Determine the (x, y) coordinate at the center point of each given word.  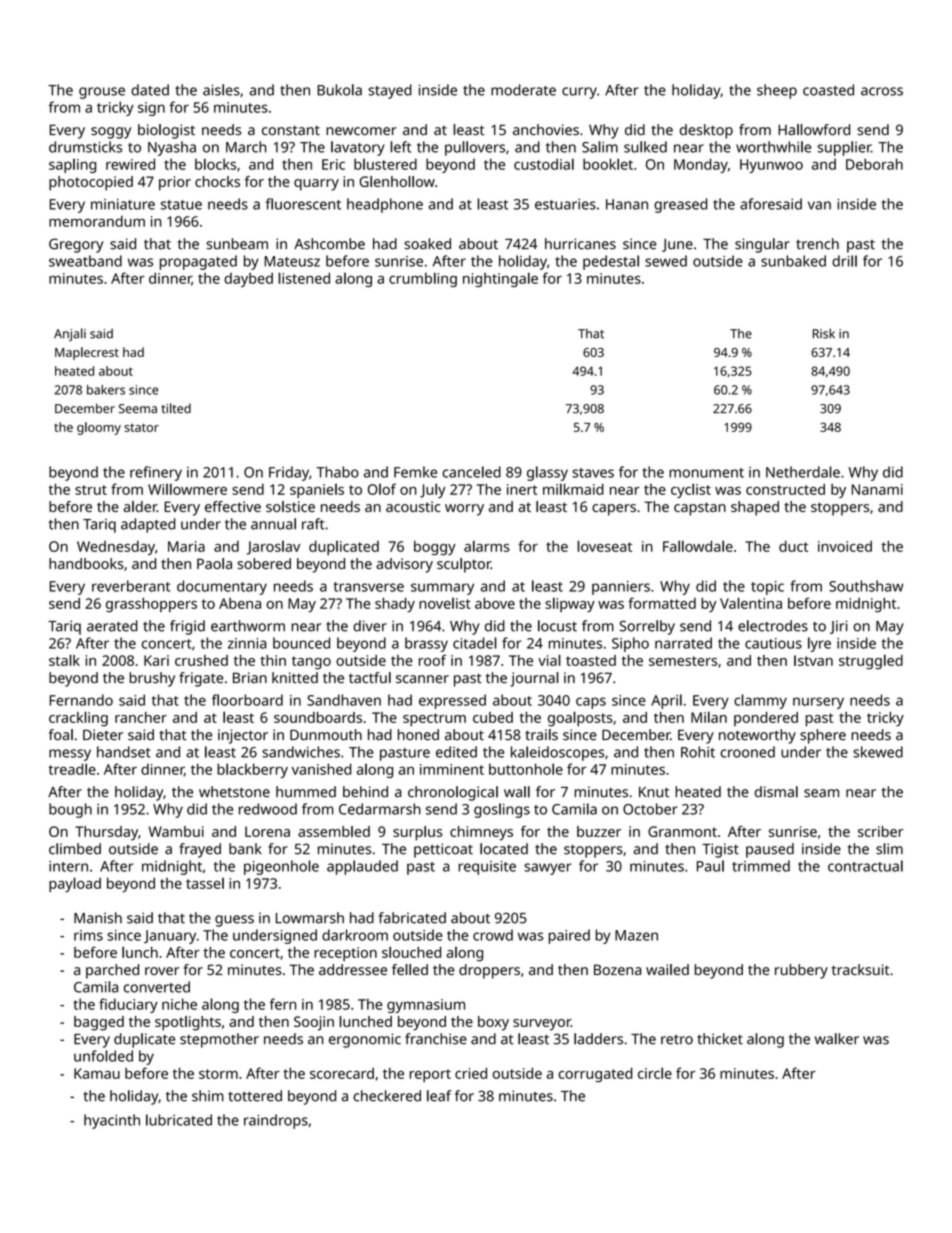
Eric (333, 164)
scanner (422, 679)
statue (181, 205)
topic (767, 588)
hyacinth (112, 1121)
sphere (823, 736)
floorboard (247, 700)
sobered (264, 563)
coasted (828, 90)
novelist (445, 603)
